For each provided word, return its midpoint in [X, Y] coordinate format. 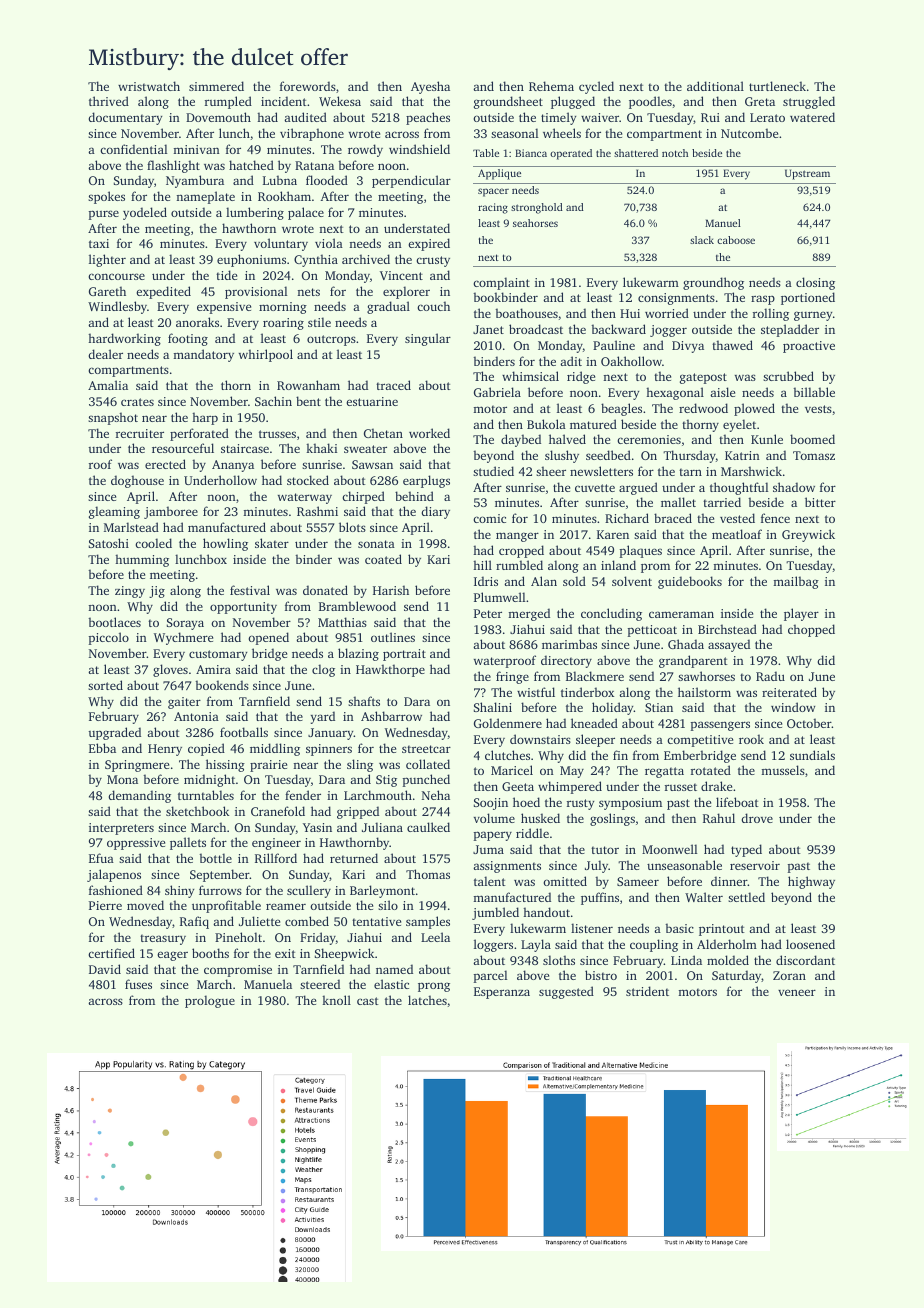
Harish [391, 590]
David [105, 969]
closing [815, 283]
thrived [109, 101]
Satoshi [109, 543]
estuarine [372, 401]
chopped [811, 630]
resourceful [183, 448]
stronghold [537, 208]
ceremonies [649, 439]
